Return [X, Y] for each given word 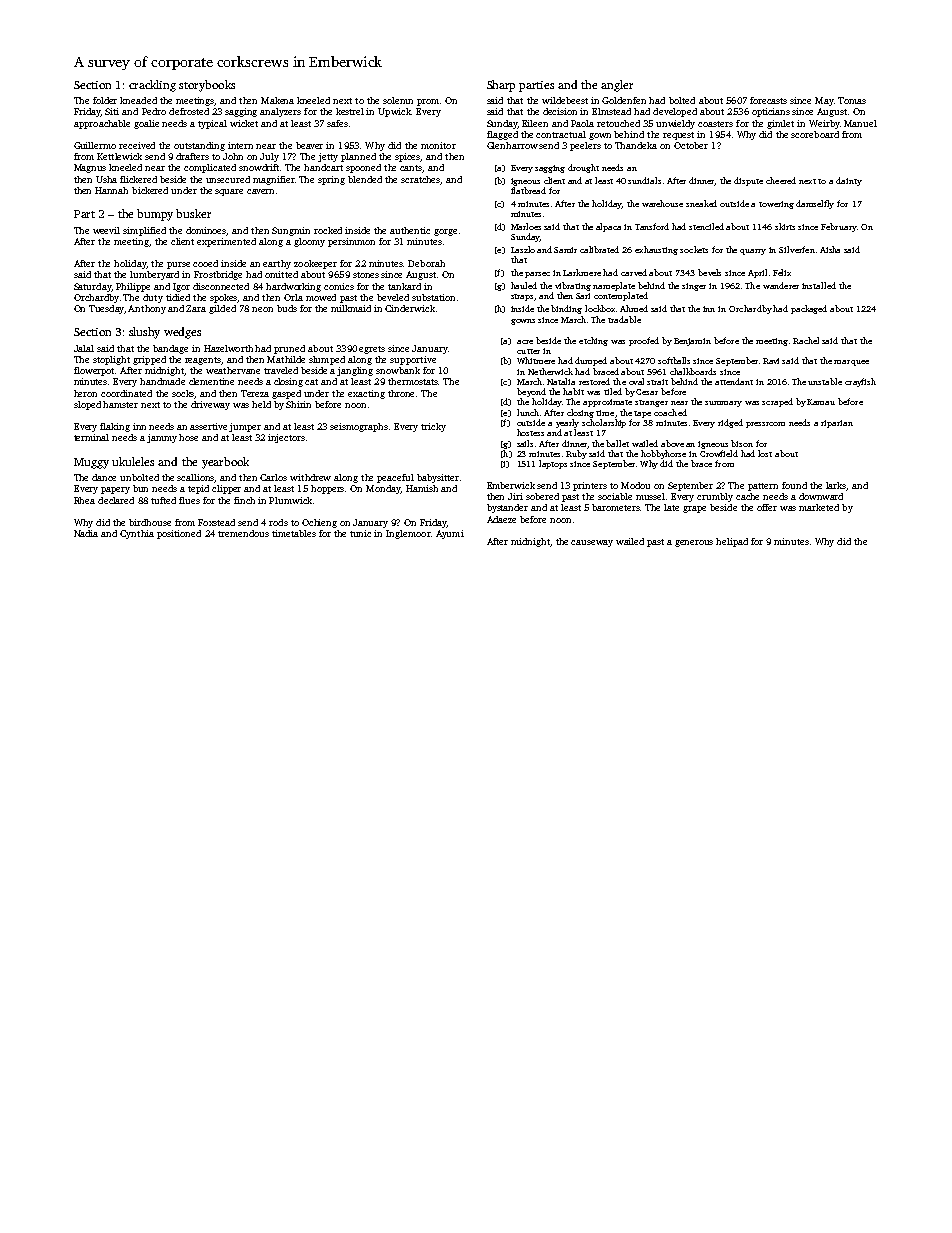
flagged [502, 135]
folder [105, 100]
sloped [87, 405]
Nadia [86, 533]
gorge [445, 232]
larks [836, 486]
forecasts [768, 100]
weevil [106, 230]
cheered [781, 180]
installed [819, 285]
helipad [732, 542]
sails [525, 443]
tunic [360, 533]
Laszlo [523, 249]
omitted [281, 274]
